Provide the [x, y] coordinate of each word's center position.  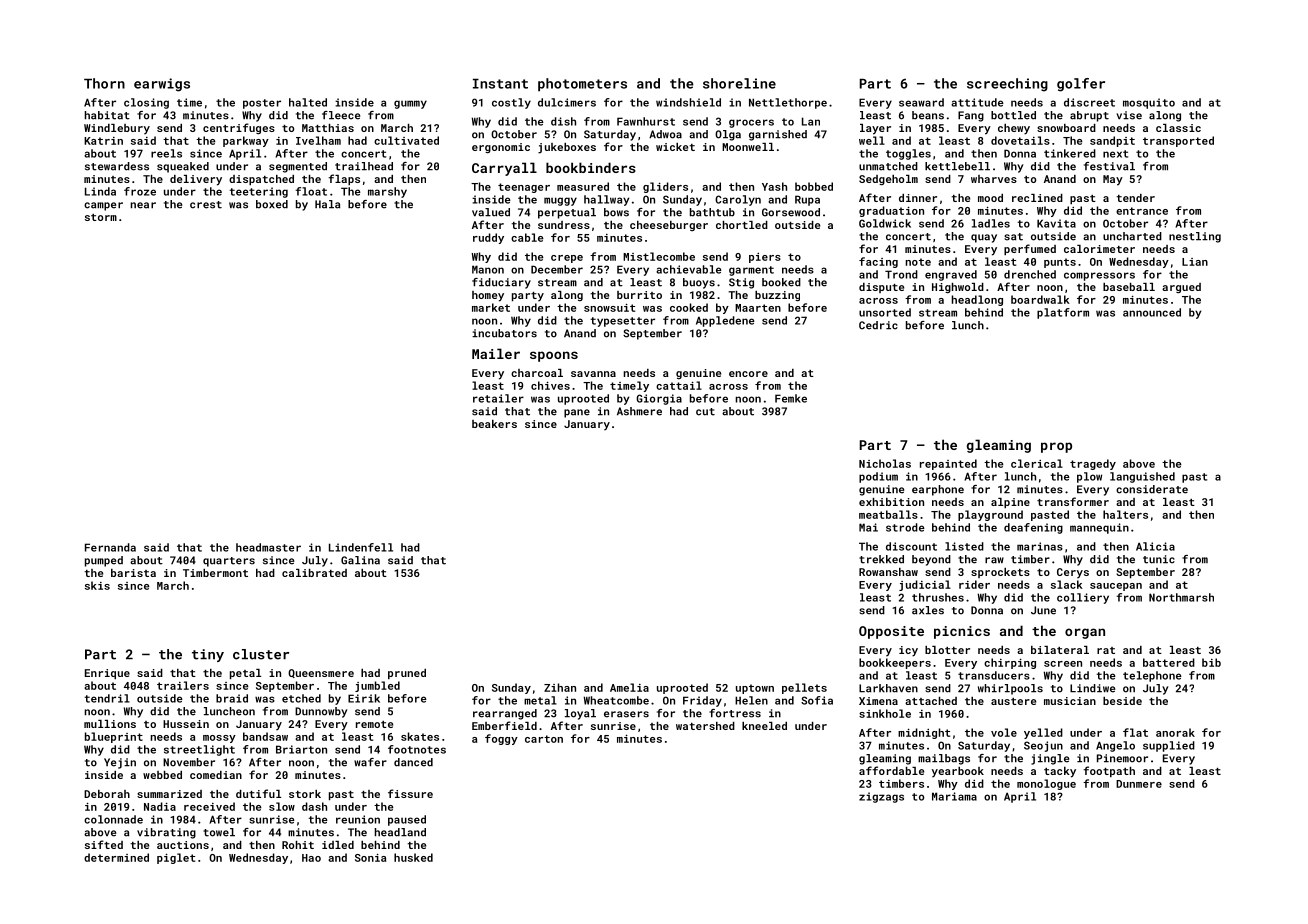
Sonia [370, 857]
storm [101, 217]
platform [1063, 313]
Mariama [954, 796]
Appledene [725, 321]
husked [413, 857]
